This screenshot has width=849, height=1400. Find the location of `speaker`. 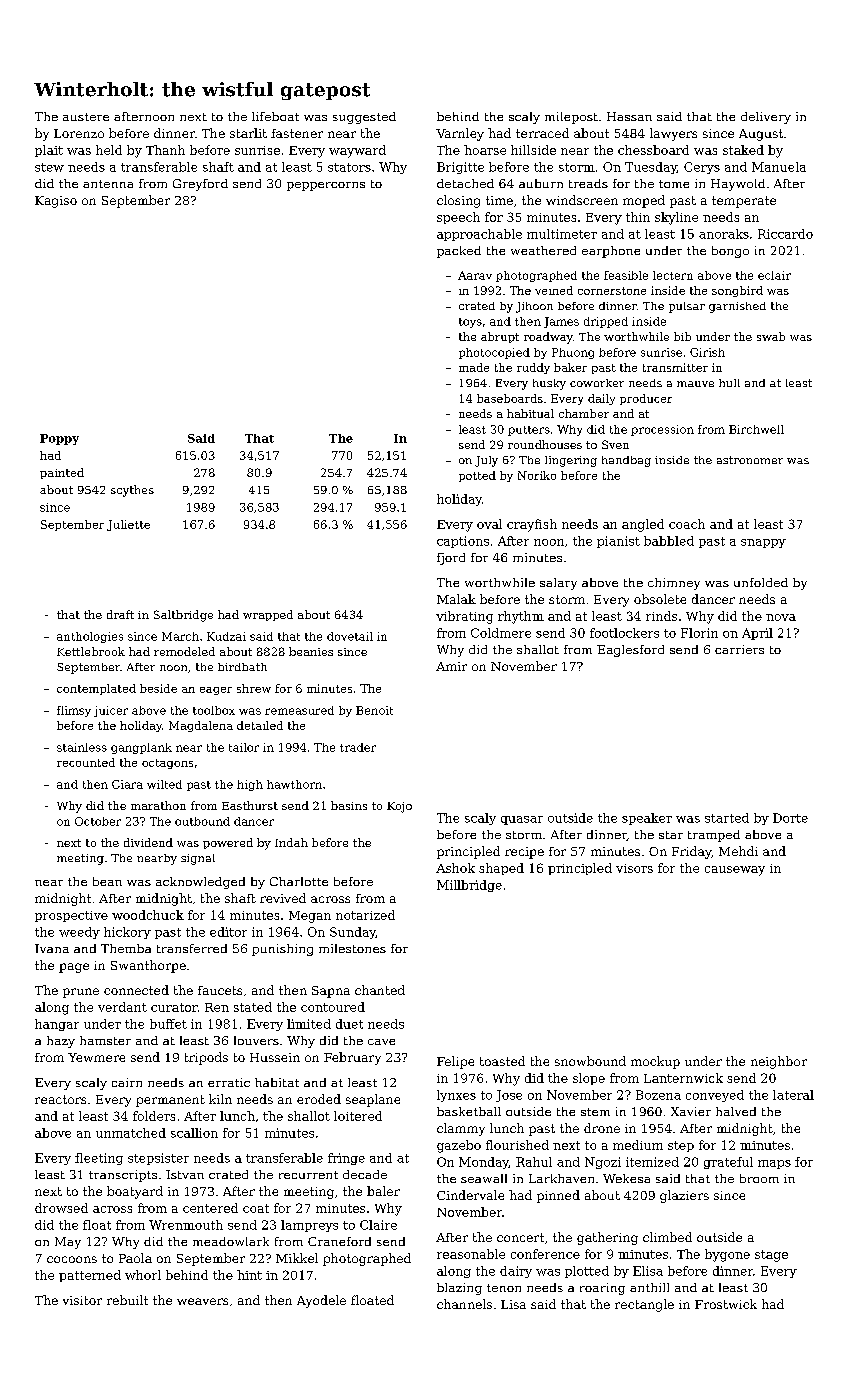

speaker is located at coordinates (647, 819).
